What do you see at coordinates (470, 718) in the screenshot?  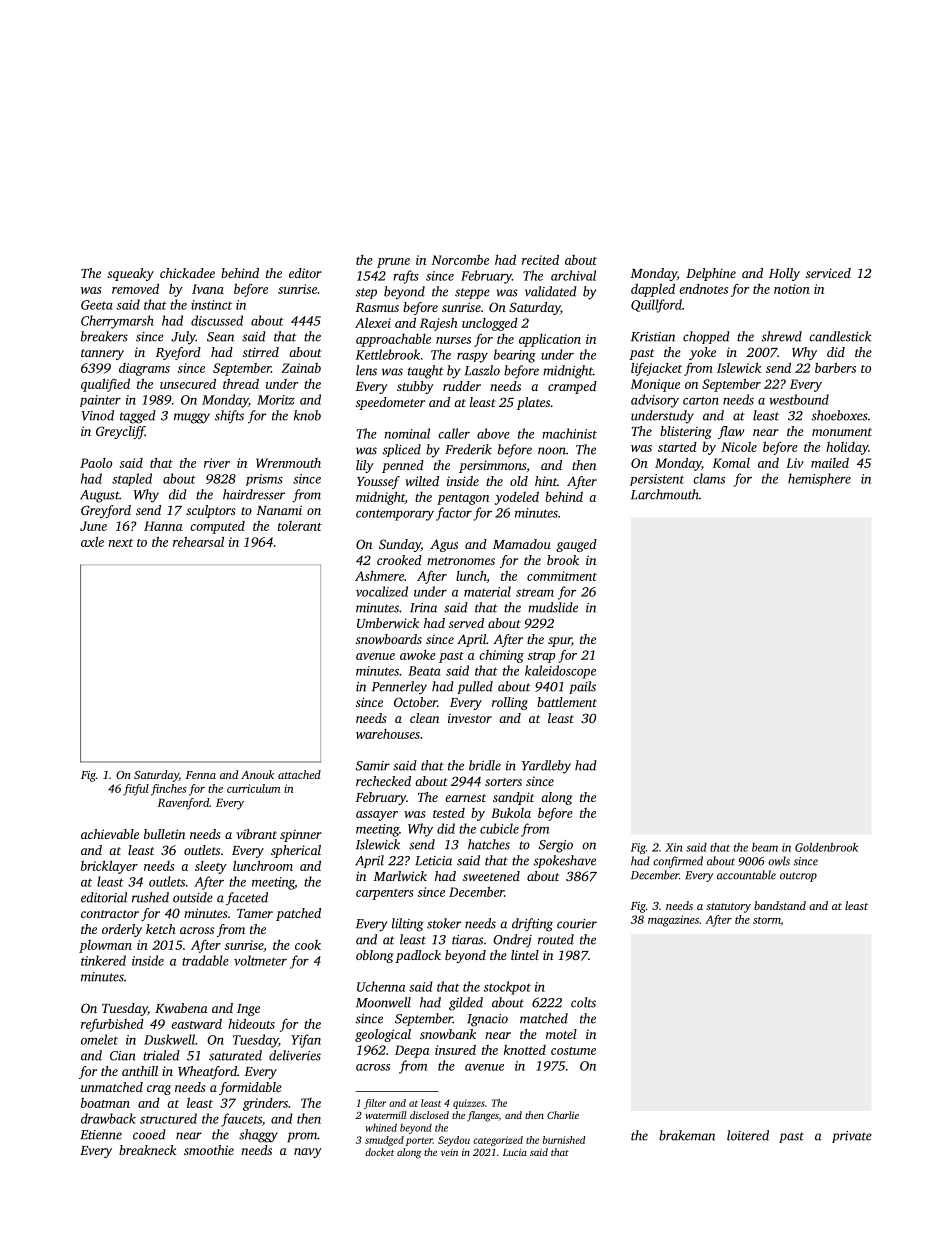 I see `investor` at bounding box center [470, 718].
